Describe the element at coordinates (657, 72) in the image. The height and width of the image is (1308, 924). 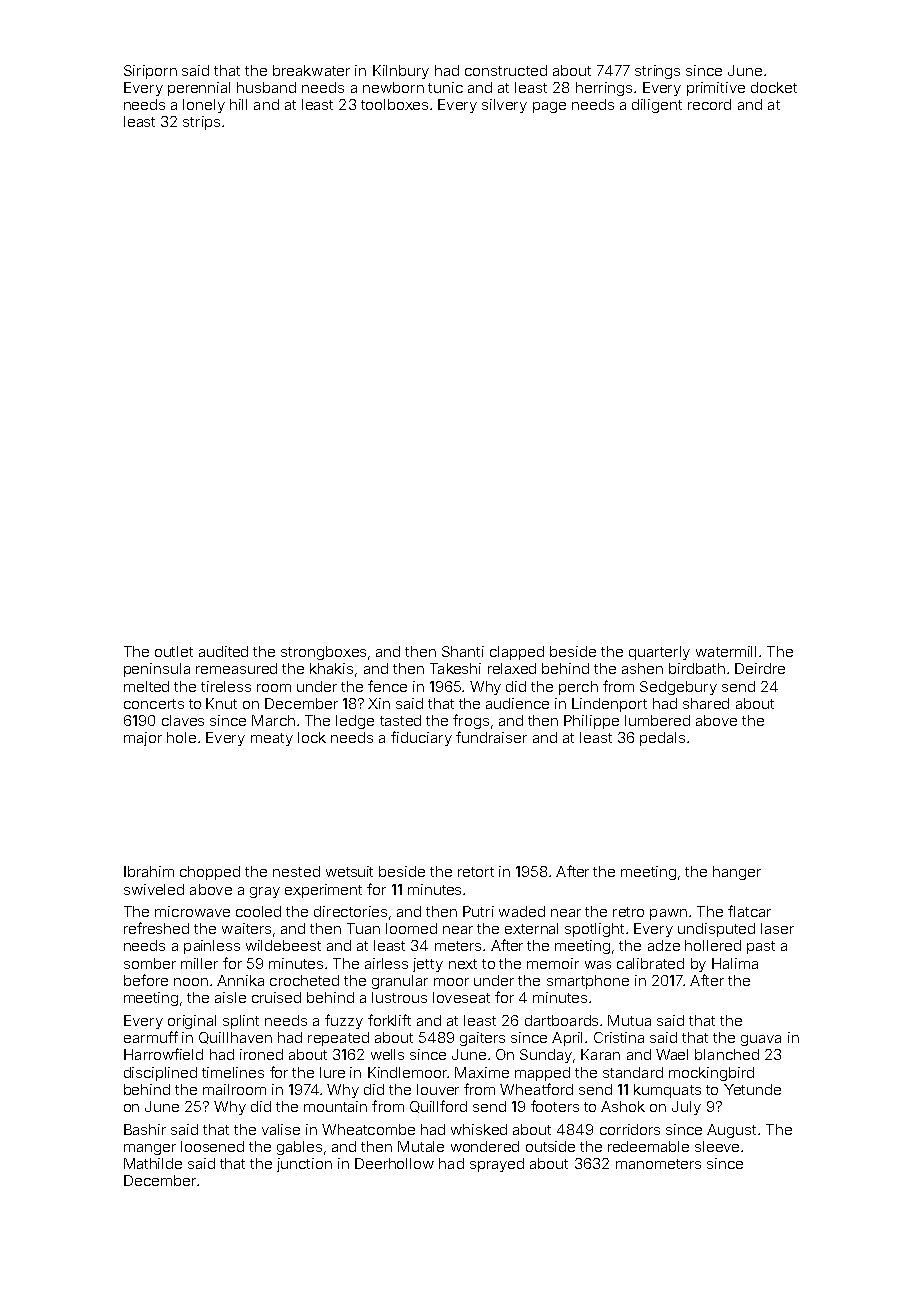
I see `strings` at that location.
